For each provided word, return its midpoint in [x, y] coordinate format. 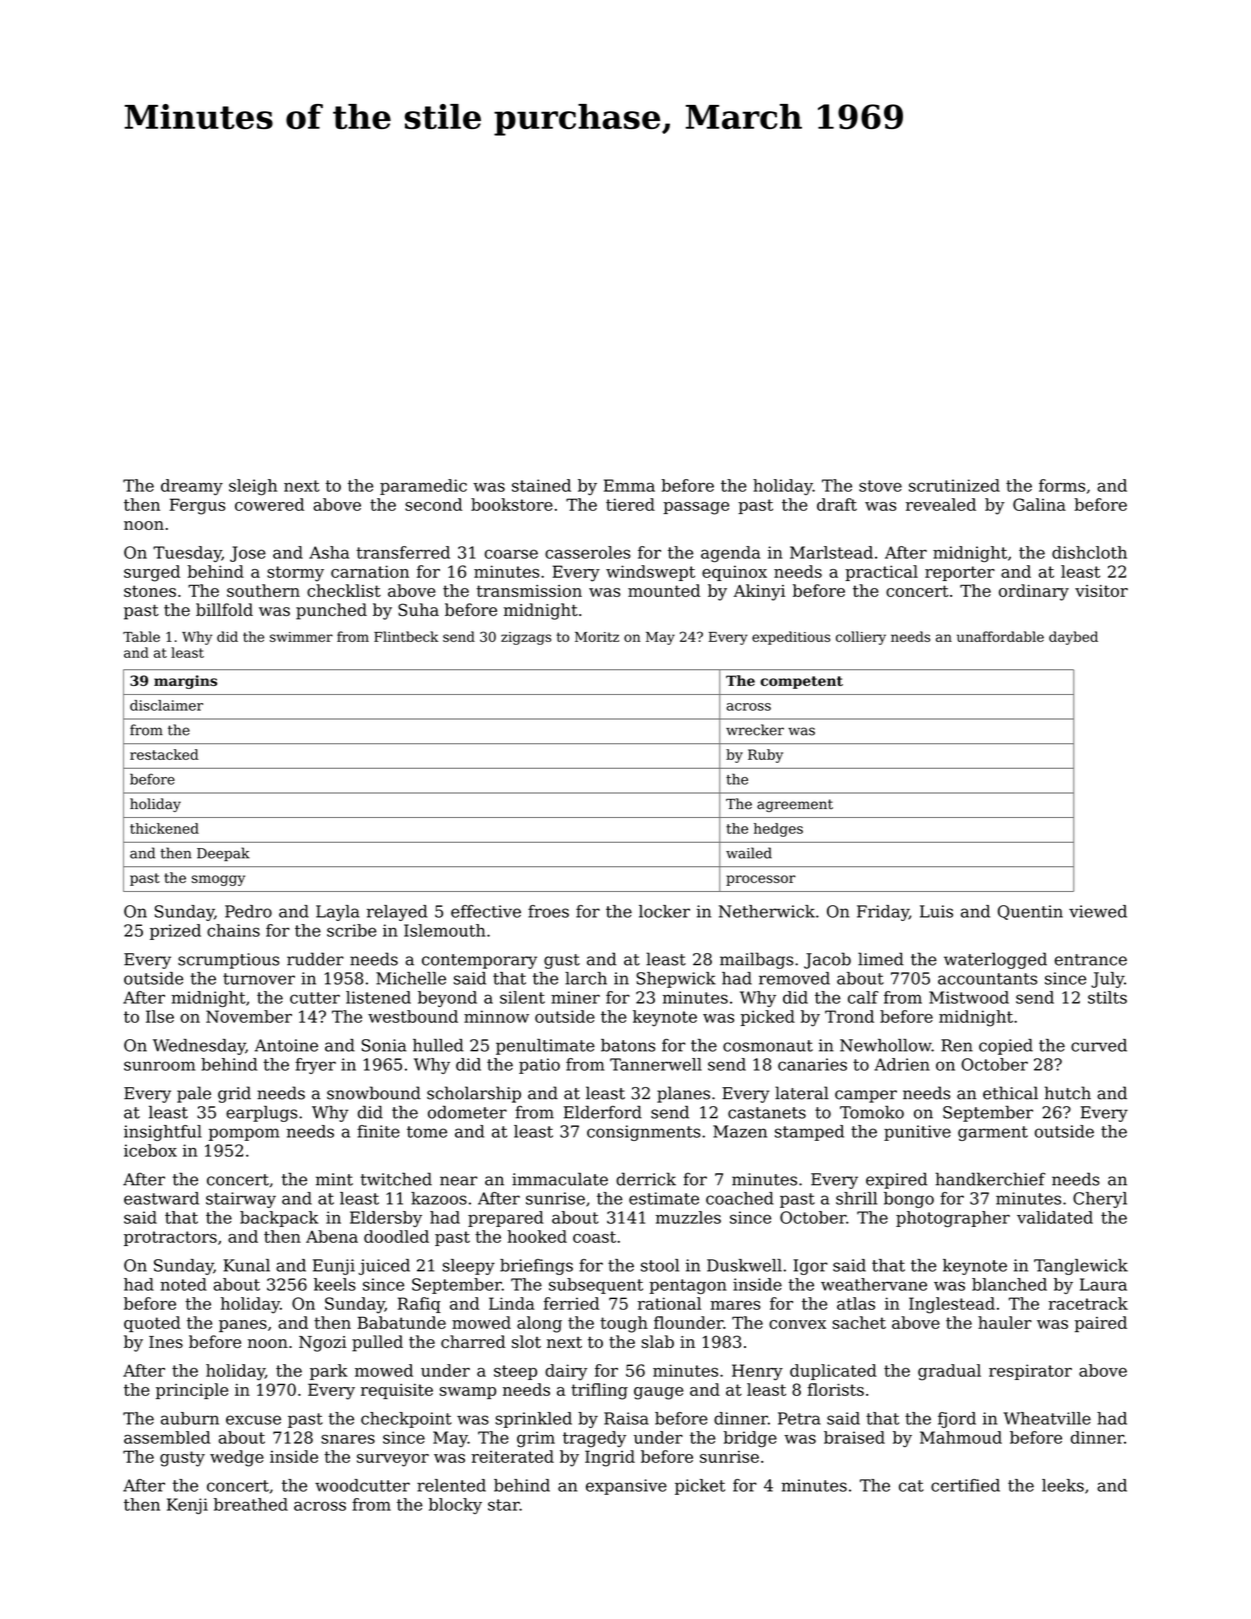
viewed [1098, 911]
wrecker [755, 730]
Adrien [902, 1064]
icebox [150, 1150]
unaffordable [1000, 636]
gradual [949, 1372]
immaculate [560, 1179]
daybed [1073, 638]
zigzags [526, 638]
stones [150, 591]
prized [175, 932]
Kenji [187, 1506]
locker [664, 911]
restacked [164, 754]
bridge [750, 1439]
